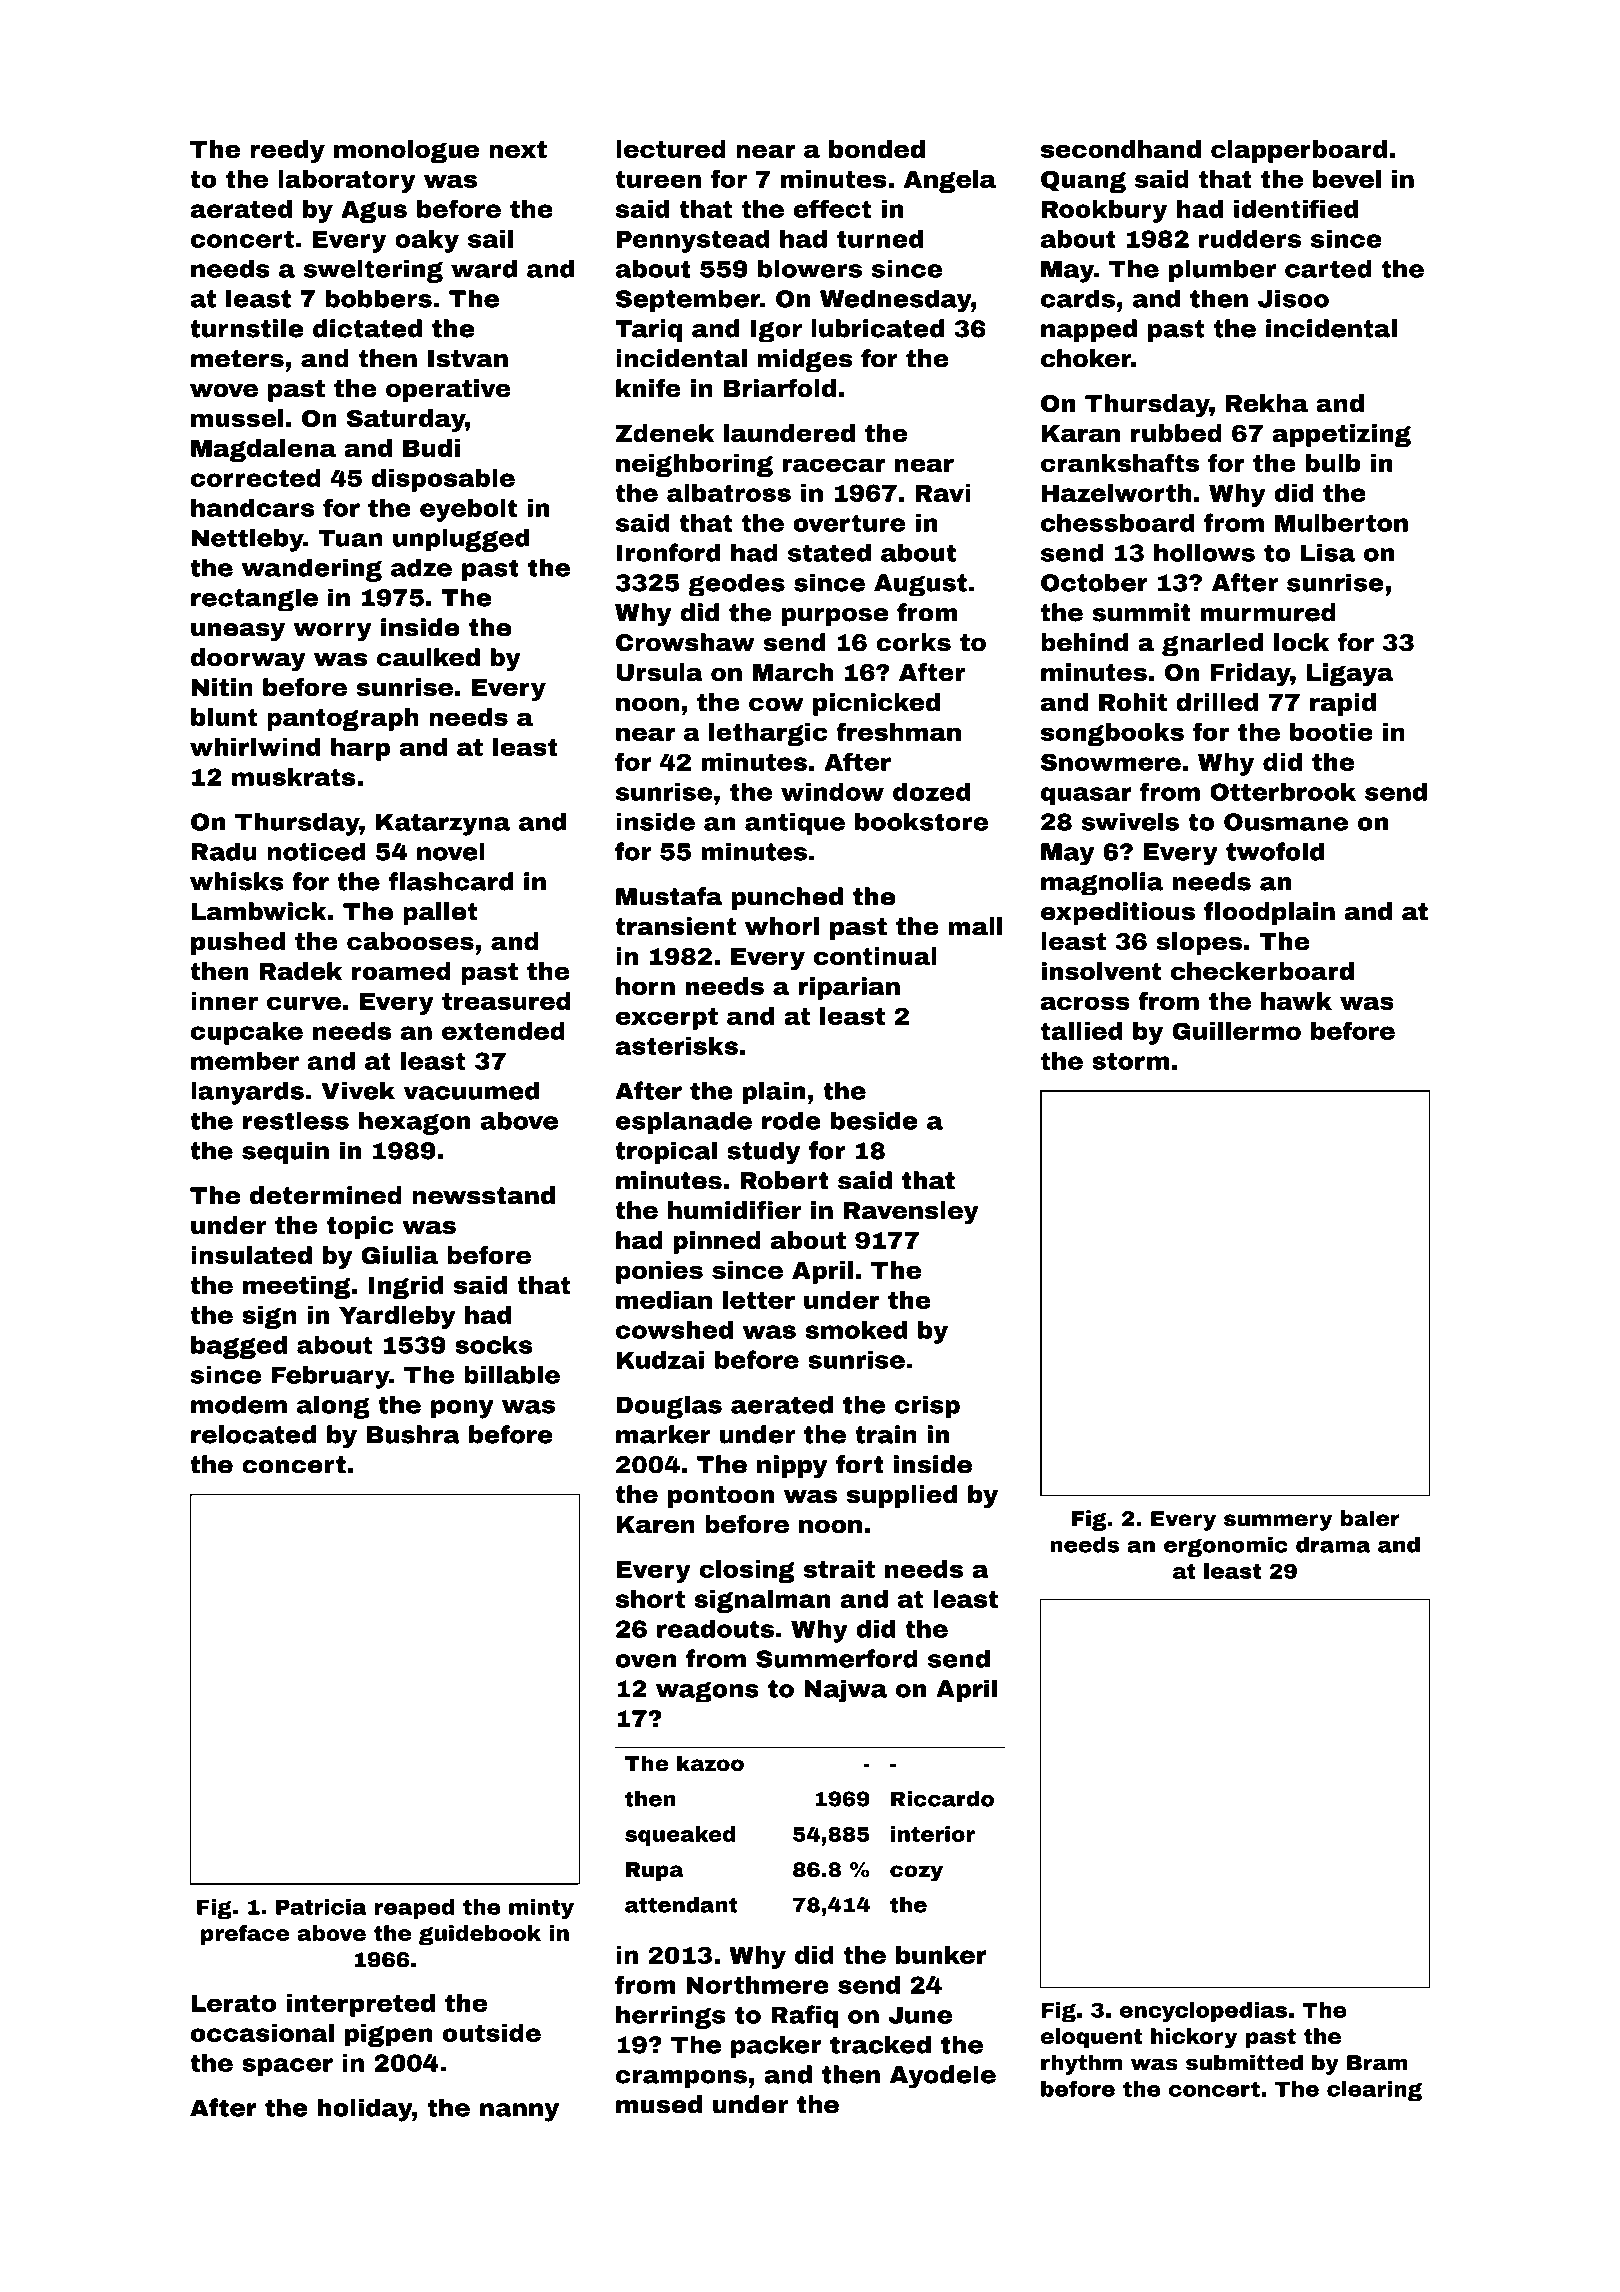 This screenshot has width=1620, height=2292. Describe the element at coordinates (1278, 1522) in the screenshot. I see `summery` at that location.
